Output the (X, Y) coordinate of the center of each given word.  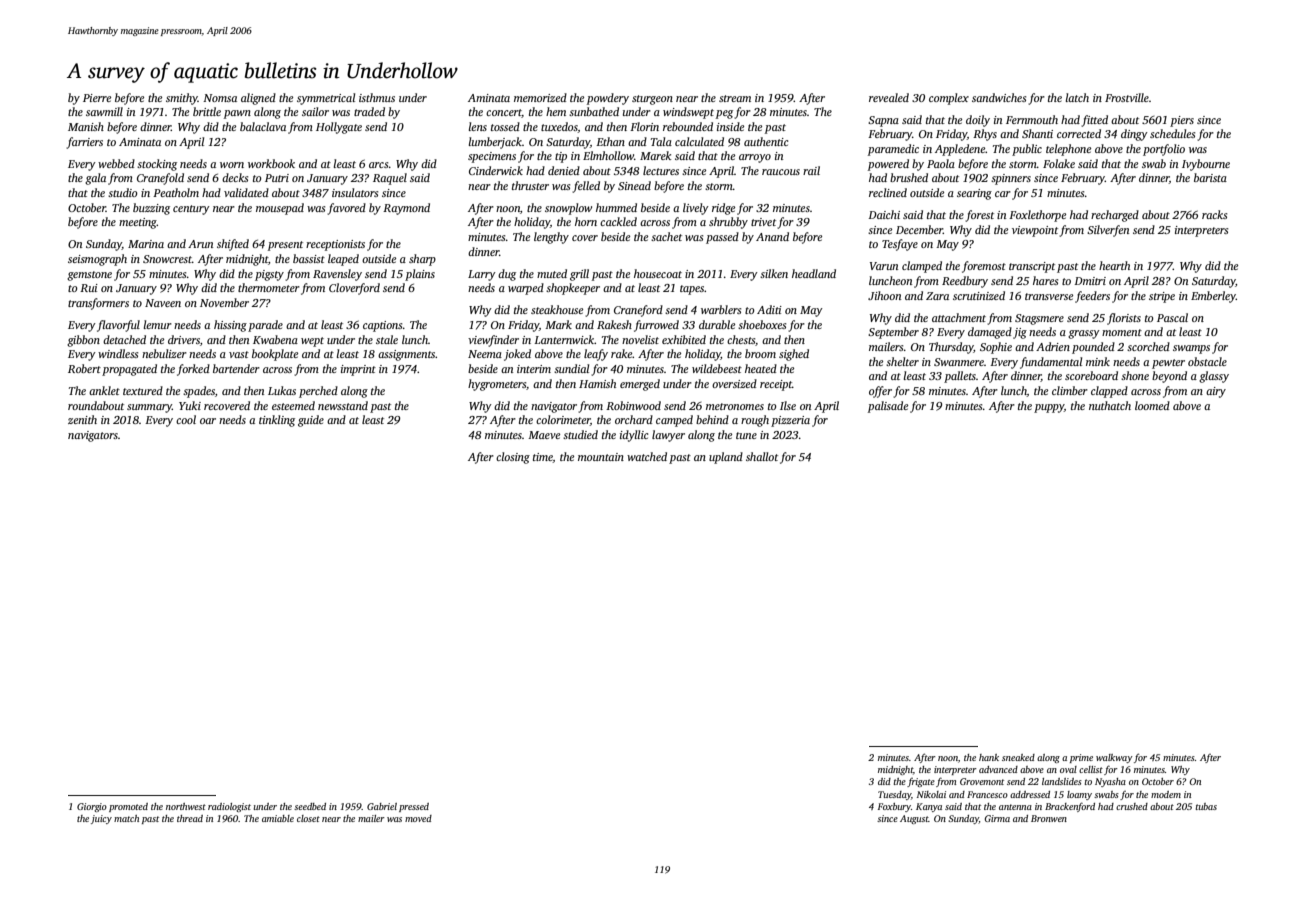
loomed (1152, 405)
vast (239, 354)
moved (418, 818)
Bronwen (1049, 818)
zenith (82, 419)
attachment (959, 317)
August (914, 819)
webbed (116, 163)
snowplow (568, 209)
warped (526, 289)
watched (647, 456)
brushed (909, 177)
